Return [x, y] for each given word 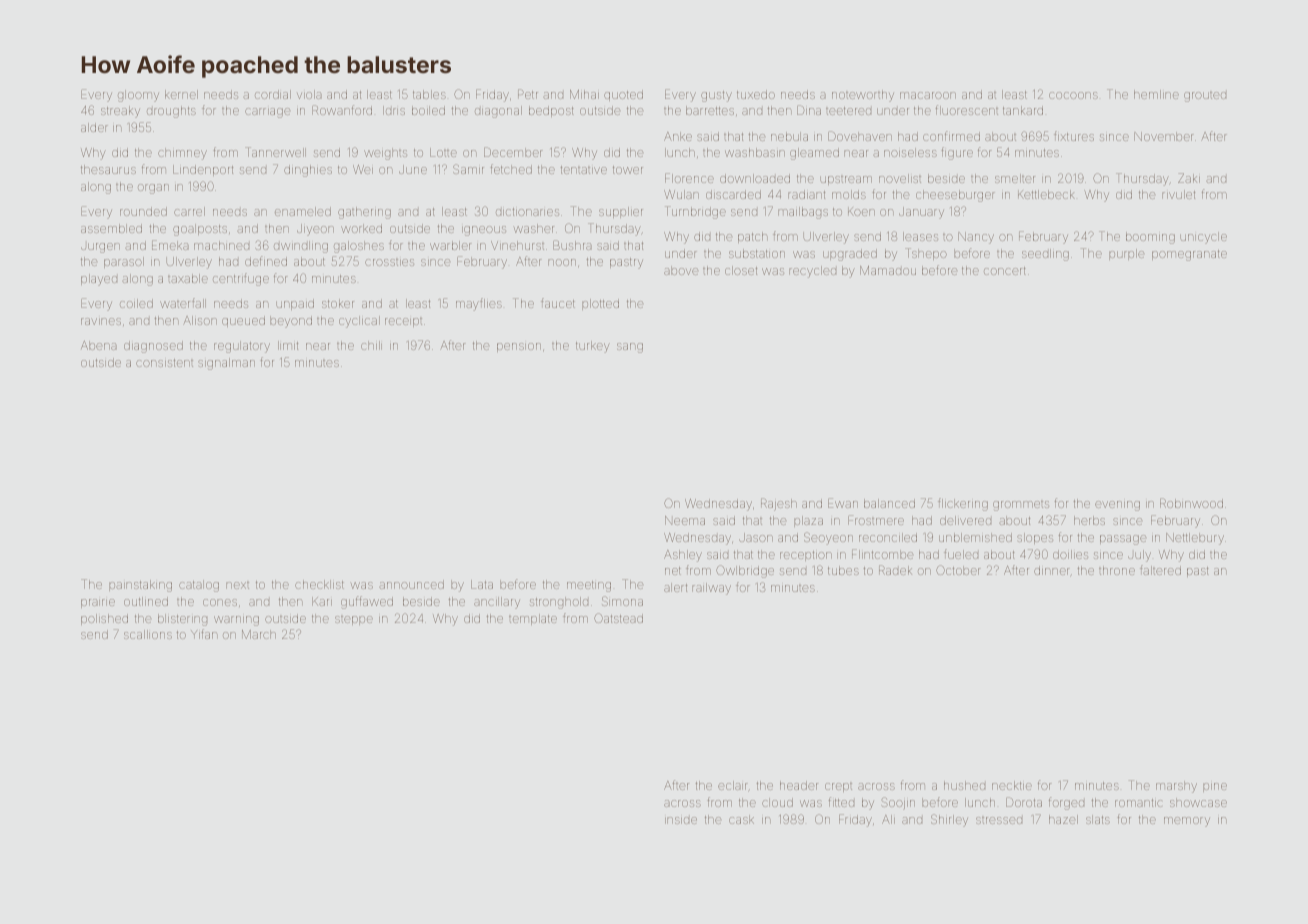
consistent [164, 363]
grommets [1021, 506]
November [1164, 136]
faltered [1160, 570]
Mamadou [888, 270]
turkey [593, 347]
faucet [558, 303]
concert [1005, 271]
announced [411, 584]
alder [94, 127]
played [99, 280]
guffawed [367, 602]
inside [681, 820]
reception [806, 556]
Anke [678, 136]
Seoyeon [828, 538]
